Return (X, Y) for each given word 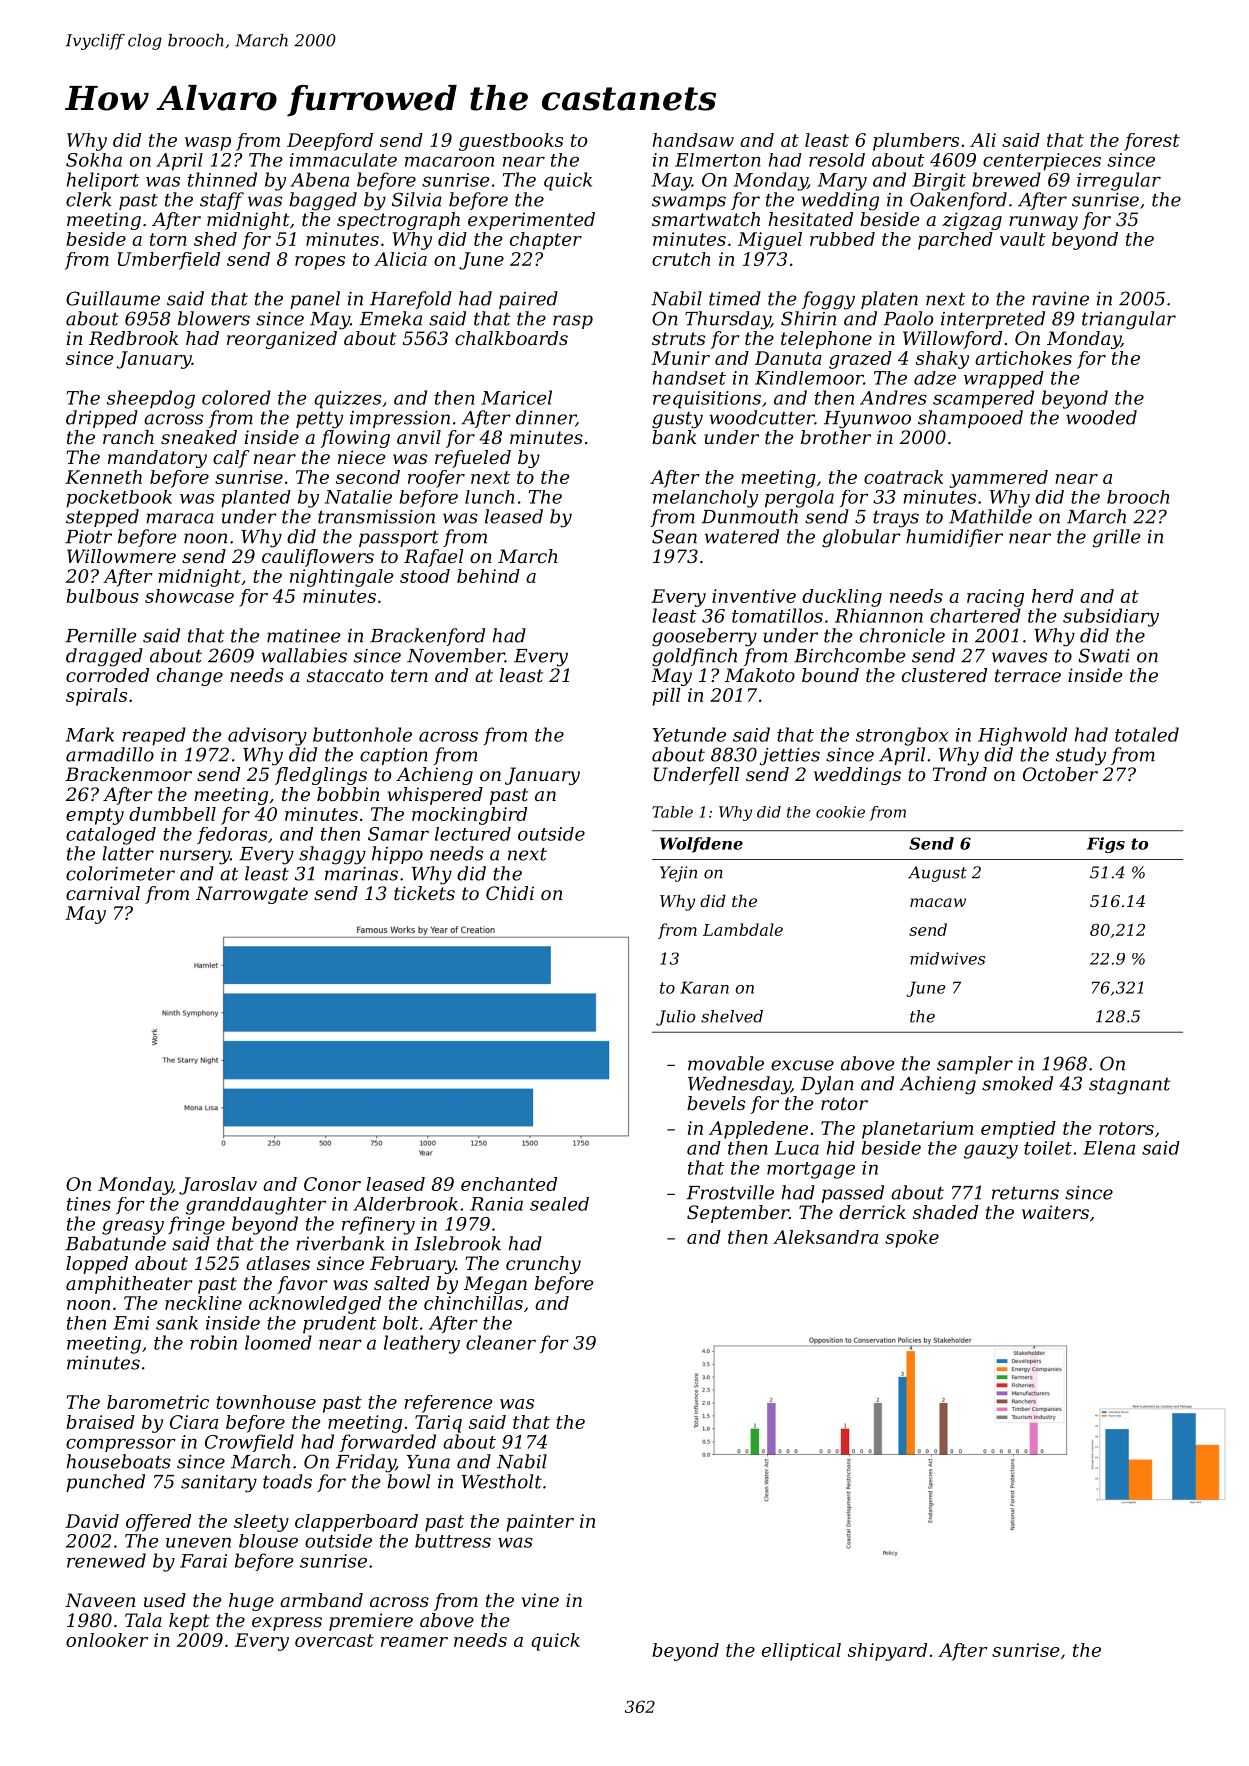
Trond (960, 774)
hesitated (810, 219)
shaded (945, 1212)
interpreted (993, 320)
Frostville (730, 1192)
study (1081, 756)
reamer (414, 1642)
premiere (371, 1622)
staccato (345, 675)
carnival (103, 893)
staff (222, 201)
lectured (473, 834)
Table (672, 812)
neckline (203, 1303)
